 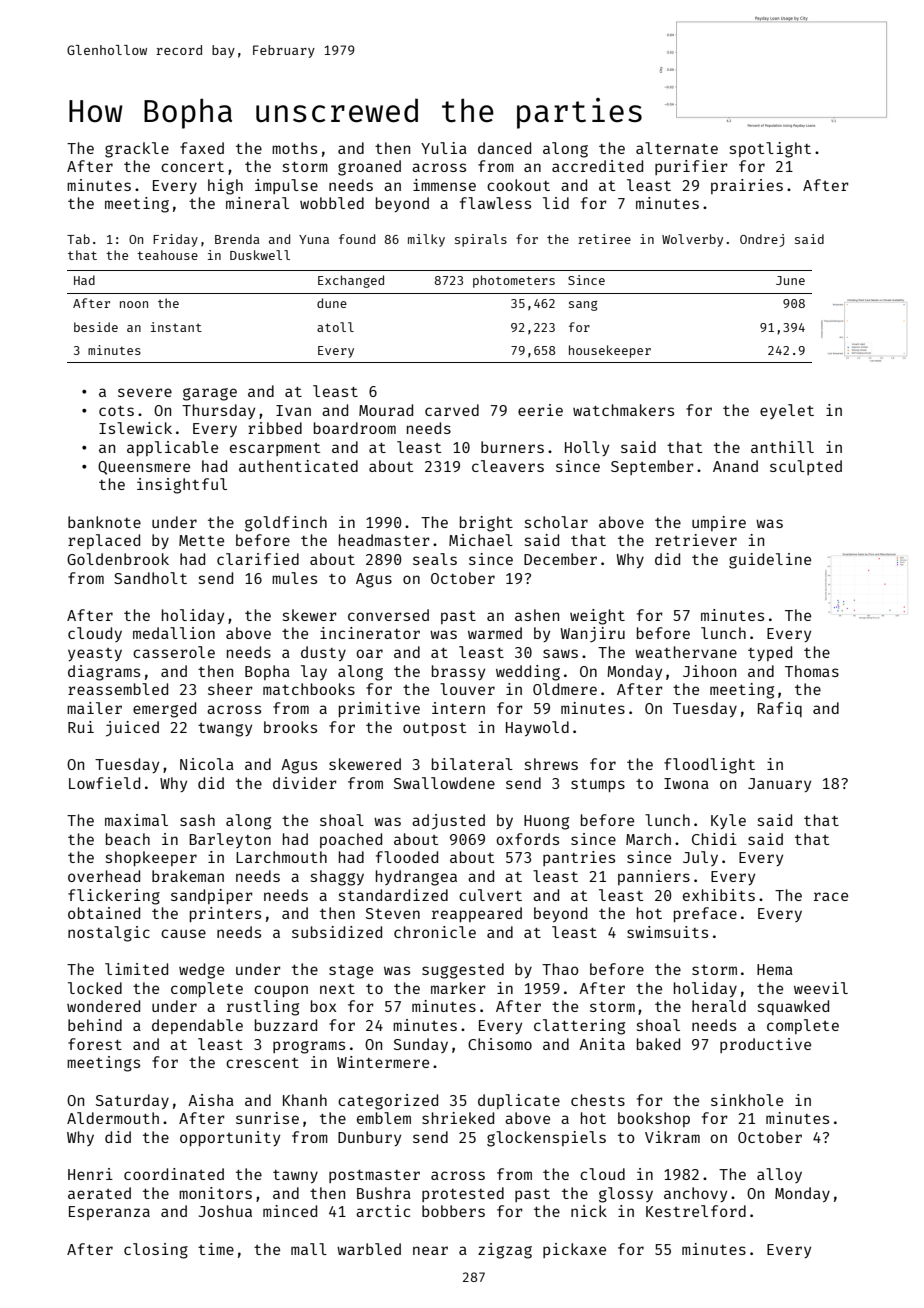 I want to click on divider, so click(x=305, y=783).
